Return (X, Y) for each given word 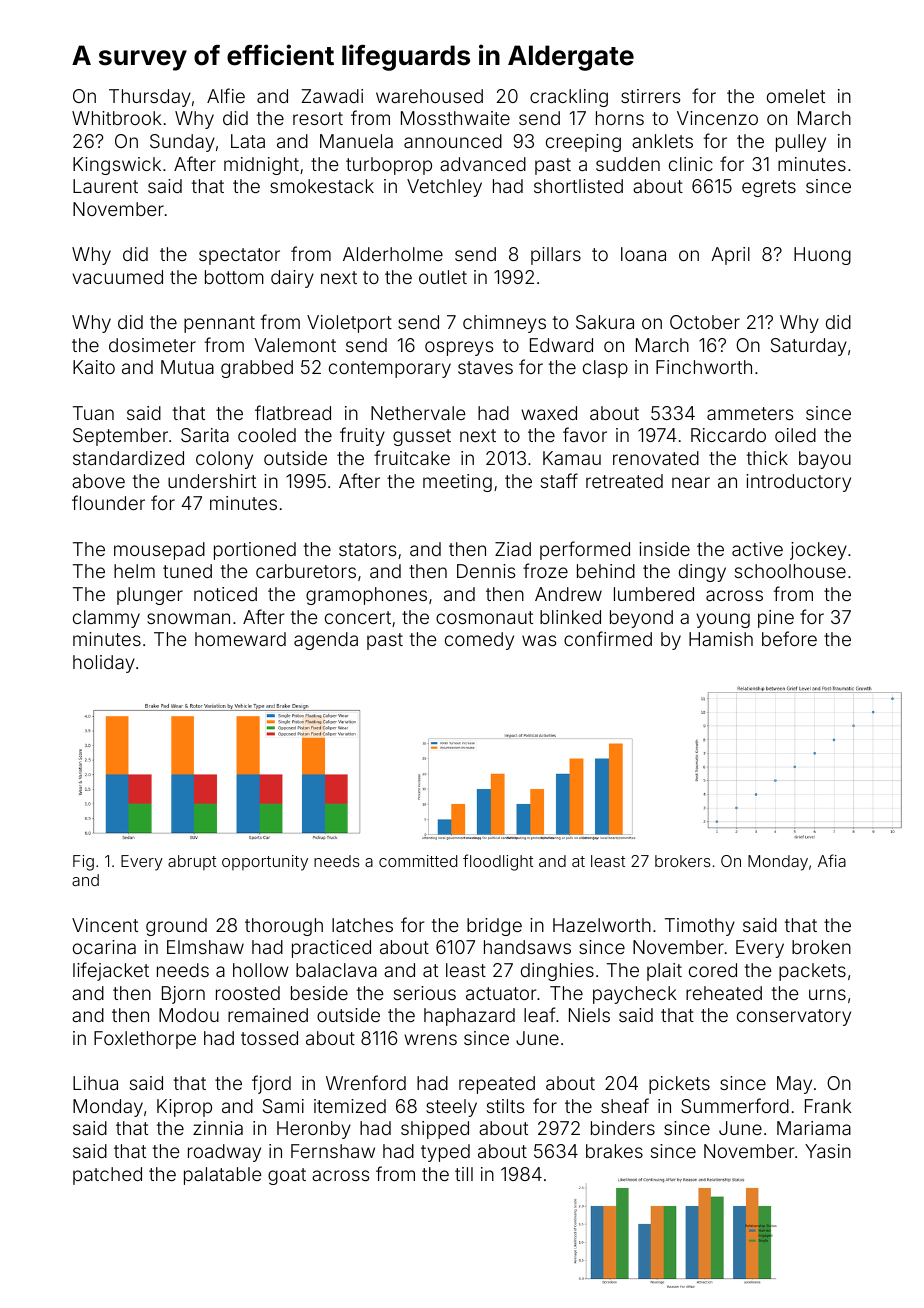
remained (268, 1015)
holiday (104, 664)
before (789, 638)
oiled (795, 435)
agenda (326, 641)
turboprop (389, 166)
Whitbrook (117, 118)
